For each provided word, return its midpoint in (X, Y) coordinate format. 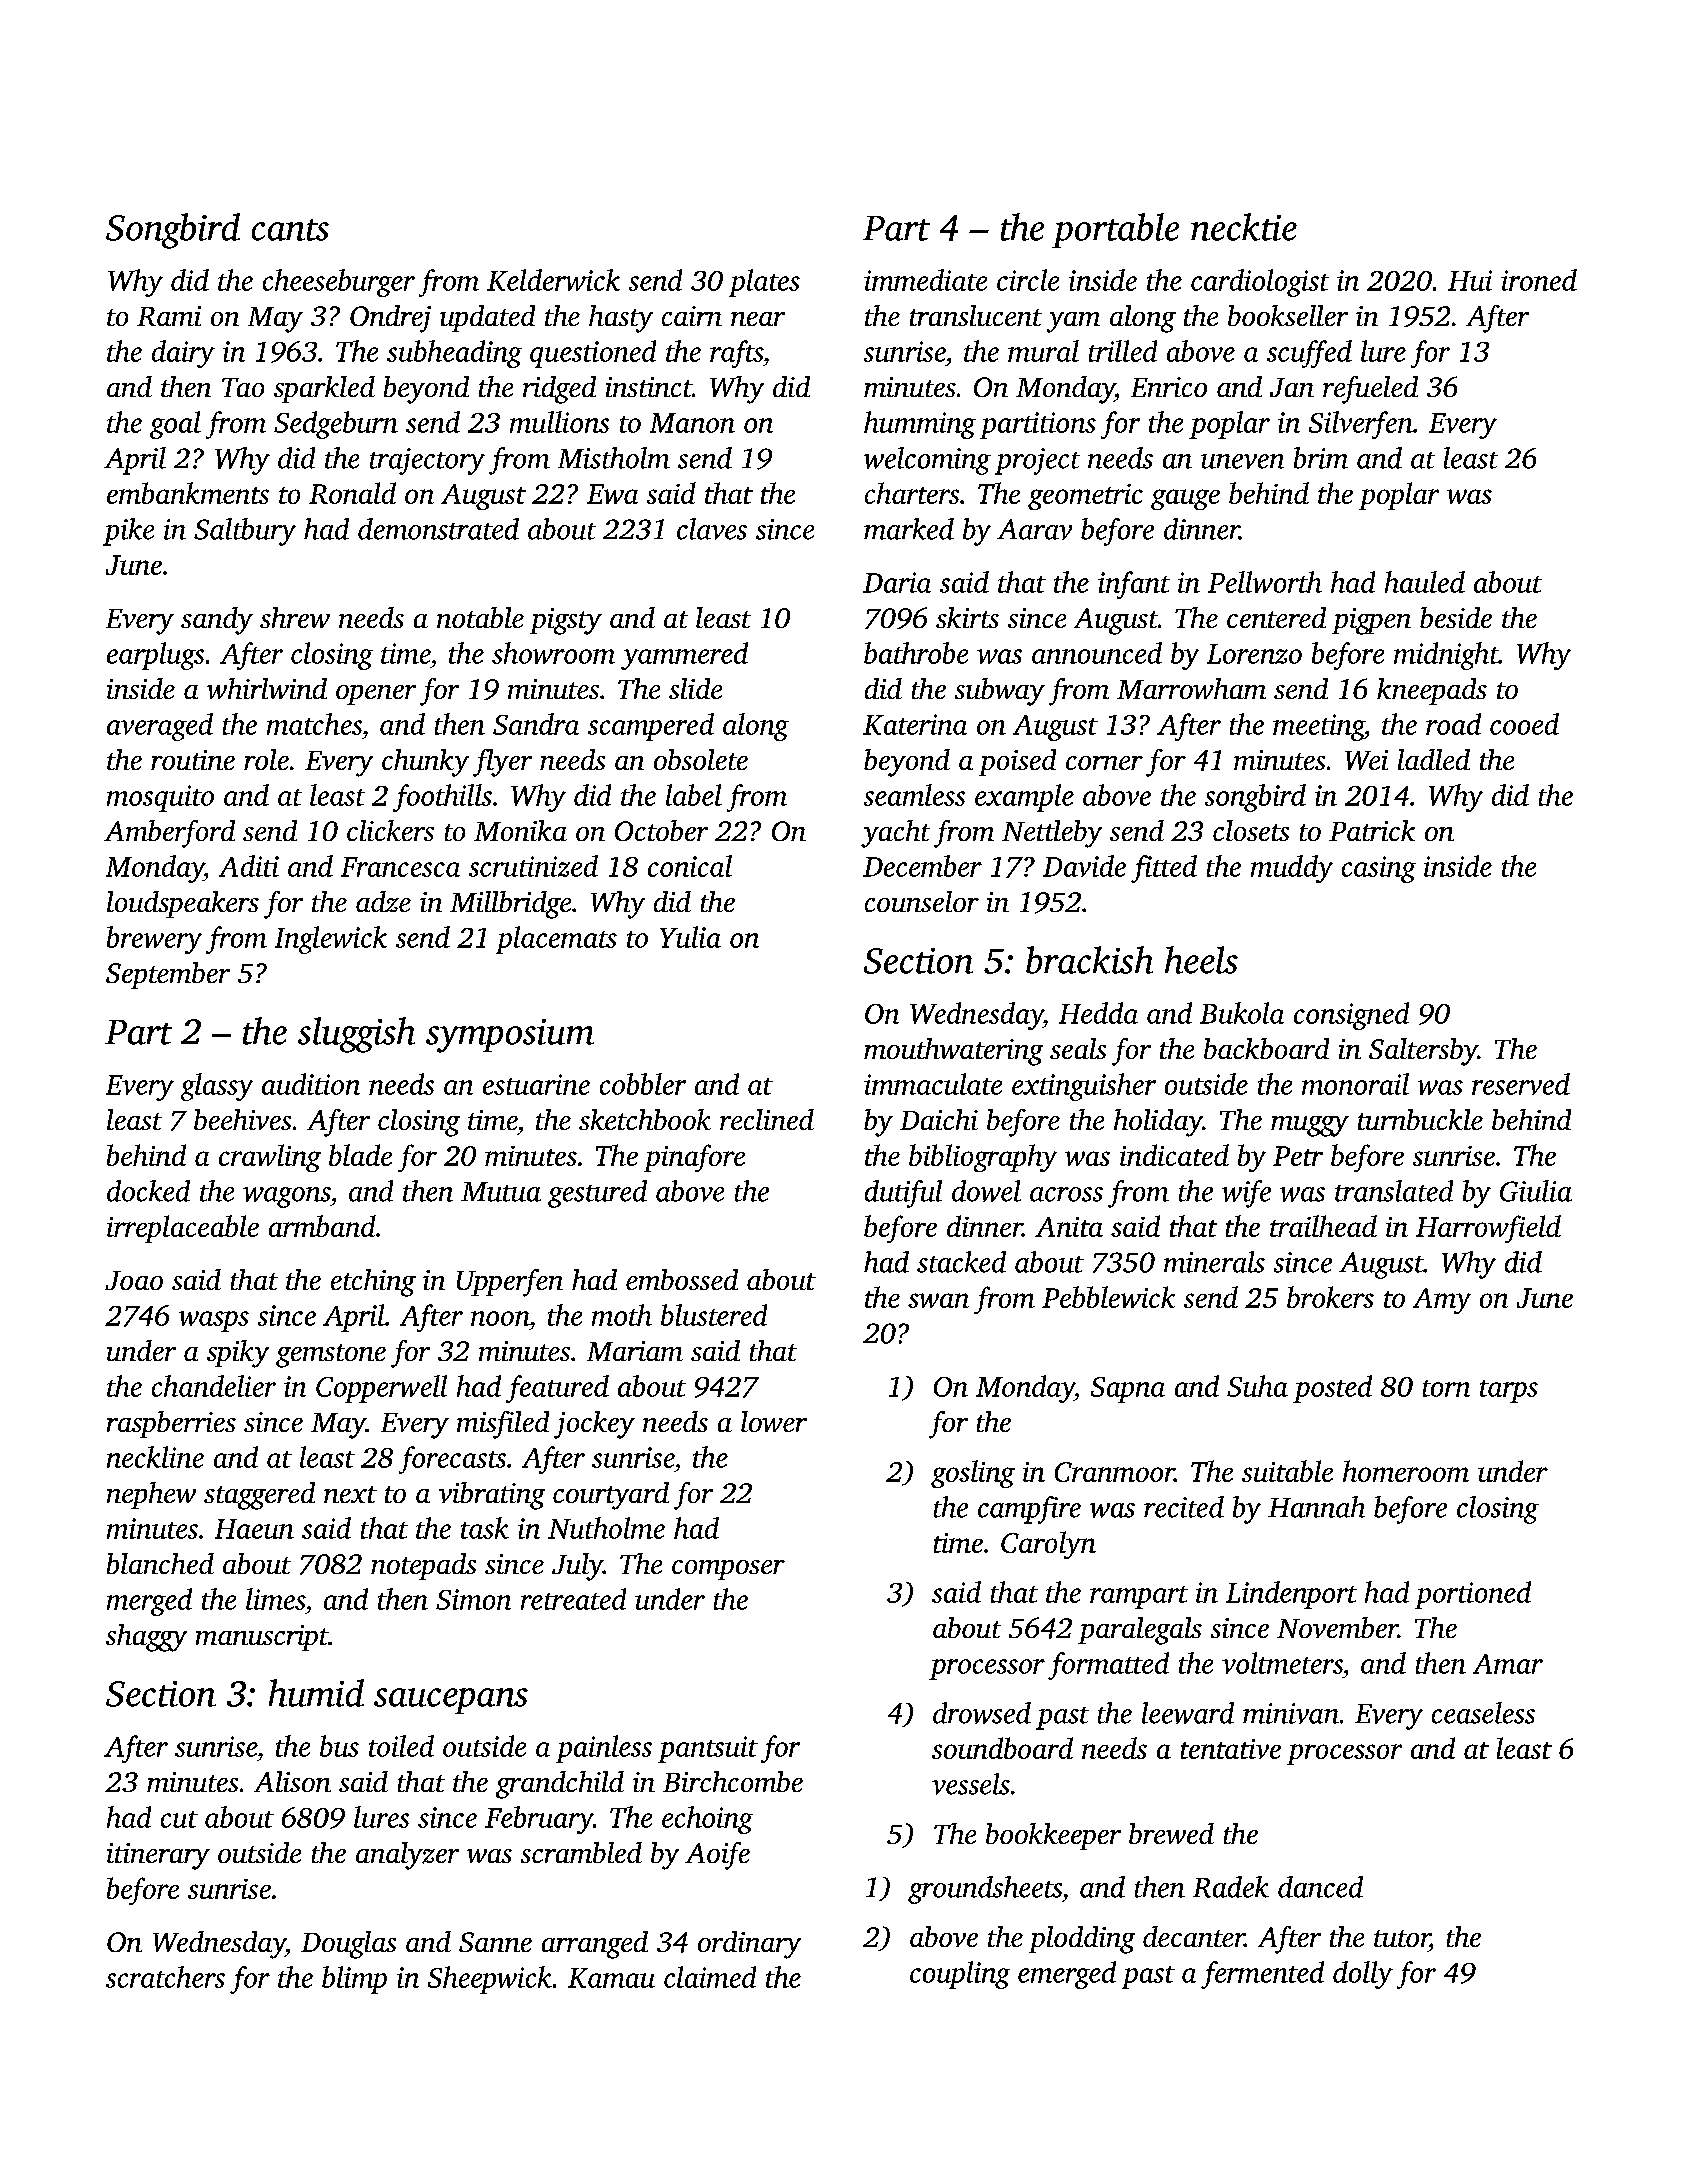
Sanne (495, 1942)
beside (1456, 617)
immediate (925, 280)
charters (912, 493)
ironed (1539, 280)
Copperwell (381, 1389)
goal (175, 425)
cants (290, 230)
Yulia (690, 937)
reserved (1521, 1084)
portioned (1473, 1595)
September (168, 975)
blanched (160, 1563)
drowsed (982, 1713)
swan (938, 1300)
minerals (1214, 1262)
